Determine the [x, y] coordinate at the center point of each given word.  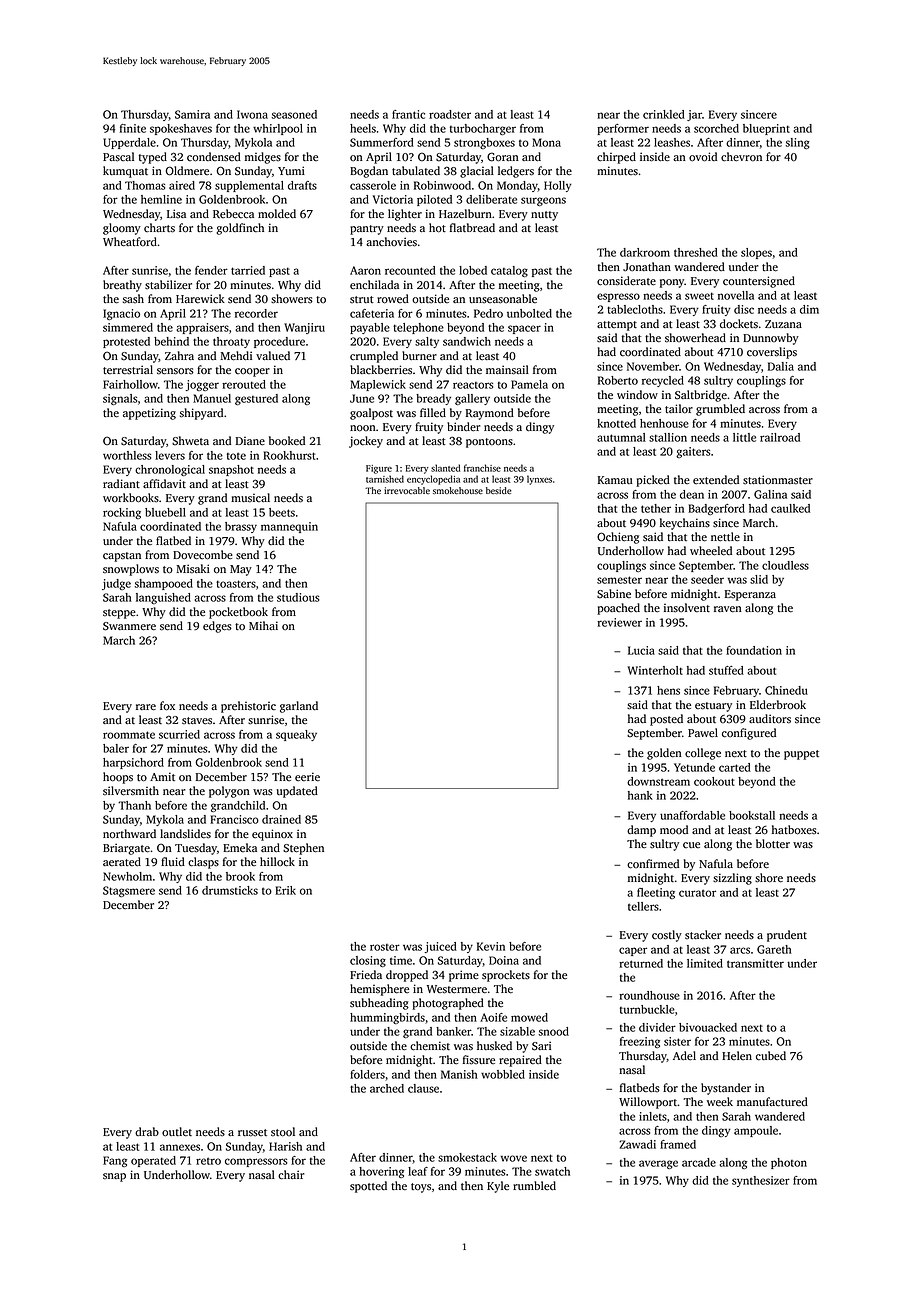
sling [798, 143]
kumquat [125, 172]
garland [299, 707]
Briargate [126, 849]
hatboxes [794, 830]
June [362, 398]
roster [385, 947]
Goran [503, 157]
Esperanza [750, 595]
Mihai [263, 625]
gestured [256, 399]
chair [291, 1175]
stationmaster [778, 480]
